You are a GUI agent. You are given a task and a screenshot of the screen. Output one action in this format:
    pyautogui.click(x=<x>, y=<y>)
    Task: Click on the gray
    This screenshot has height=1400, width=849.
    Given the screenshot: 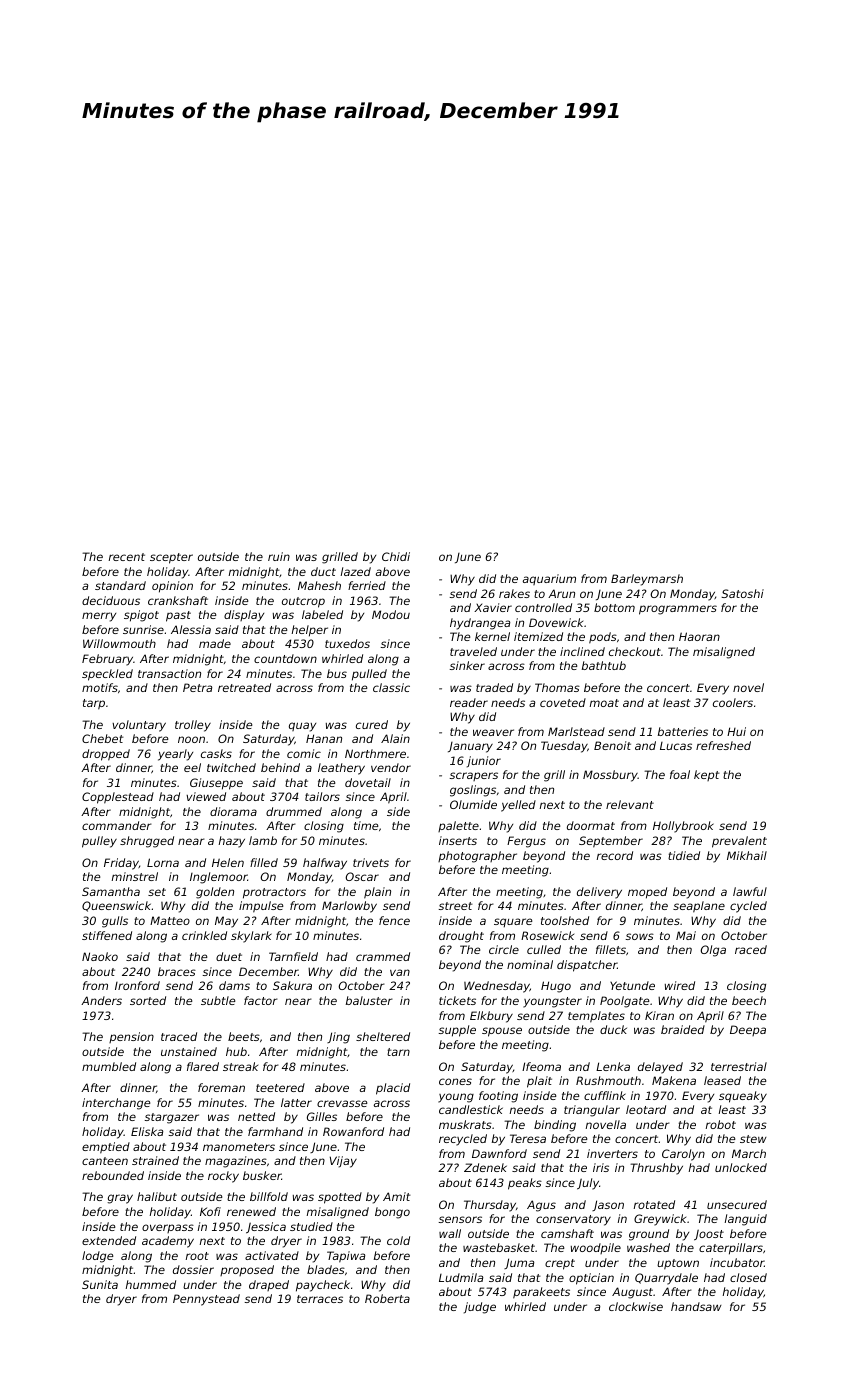 What is the action you would take?
    pyautogui.click(x=120, y=1199)
